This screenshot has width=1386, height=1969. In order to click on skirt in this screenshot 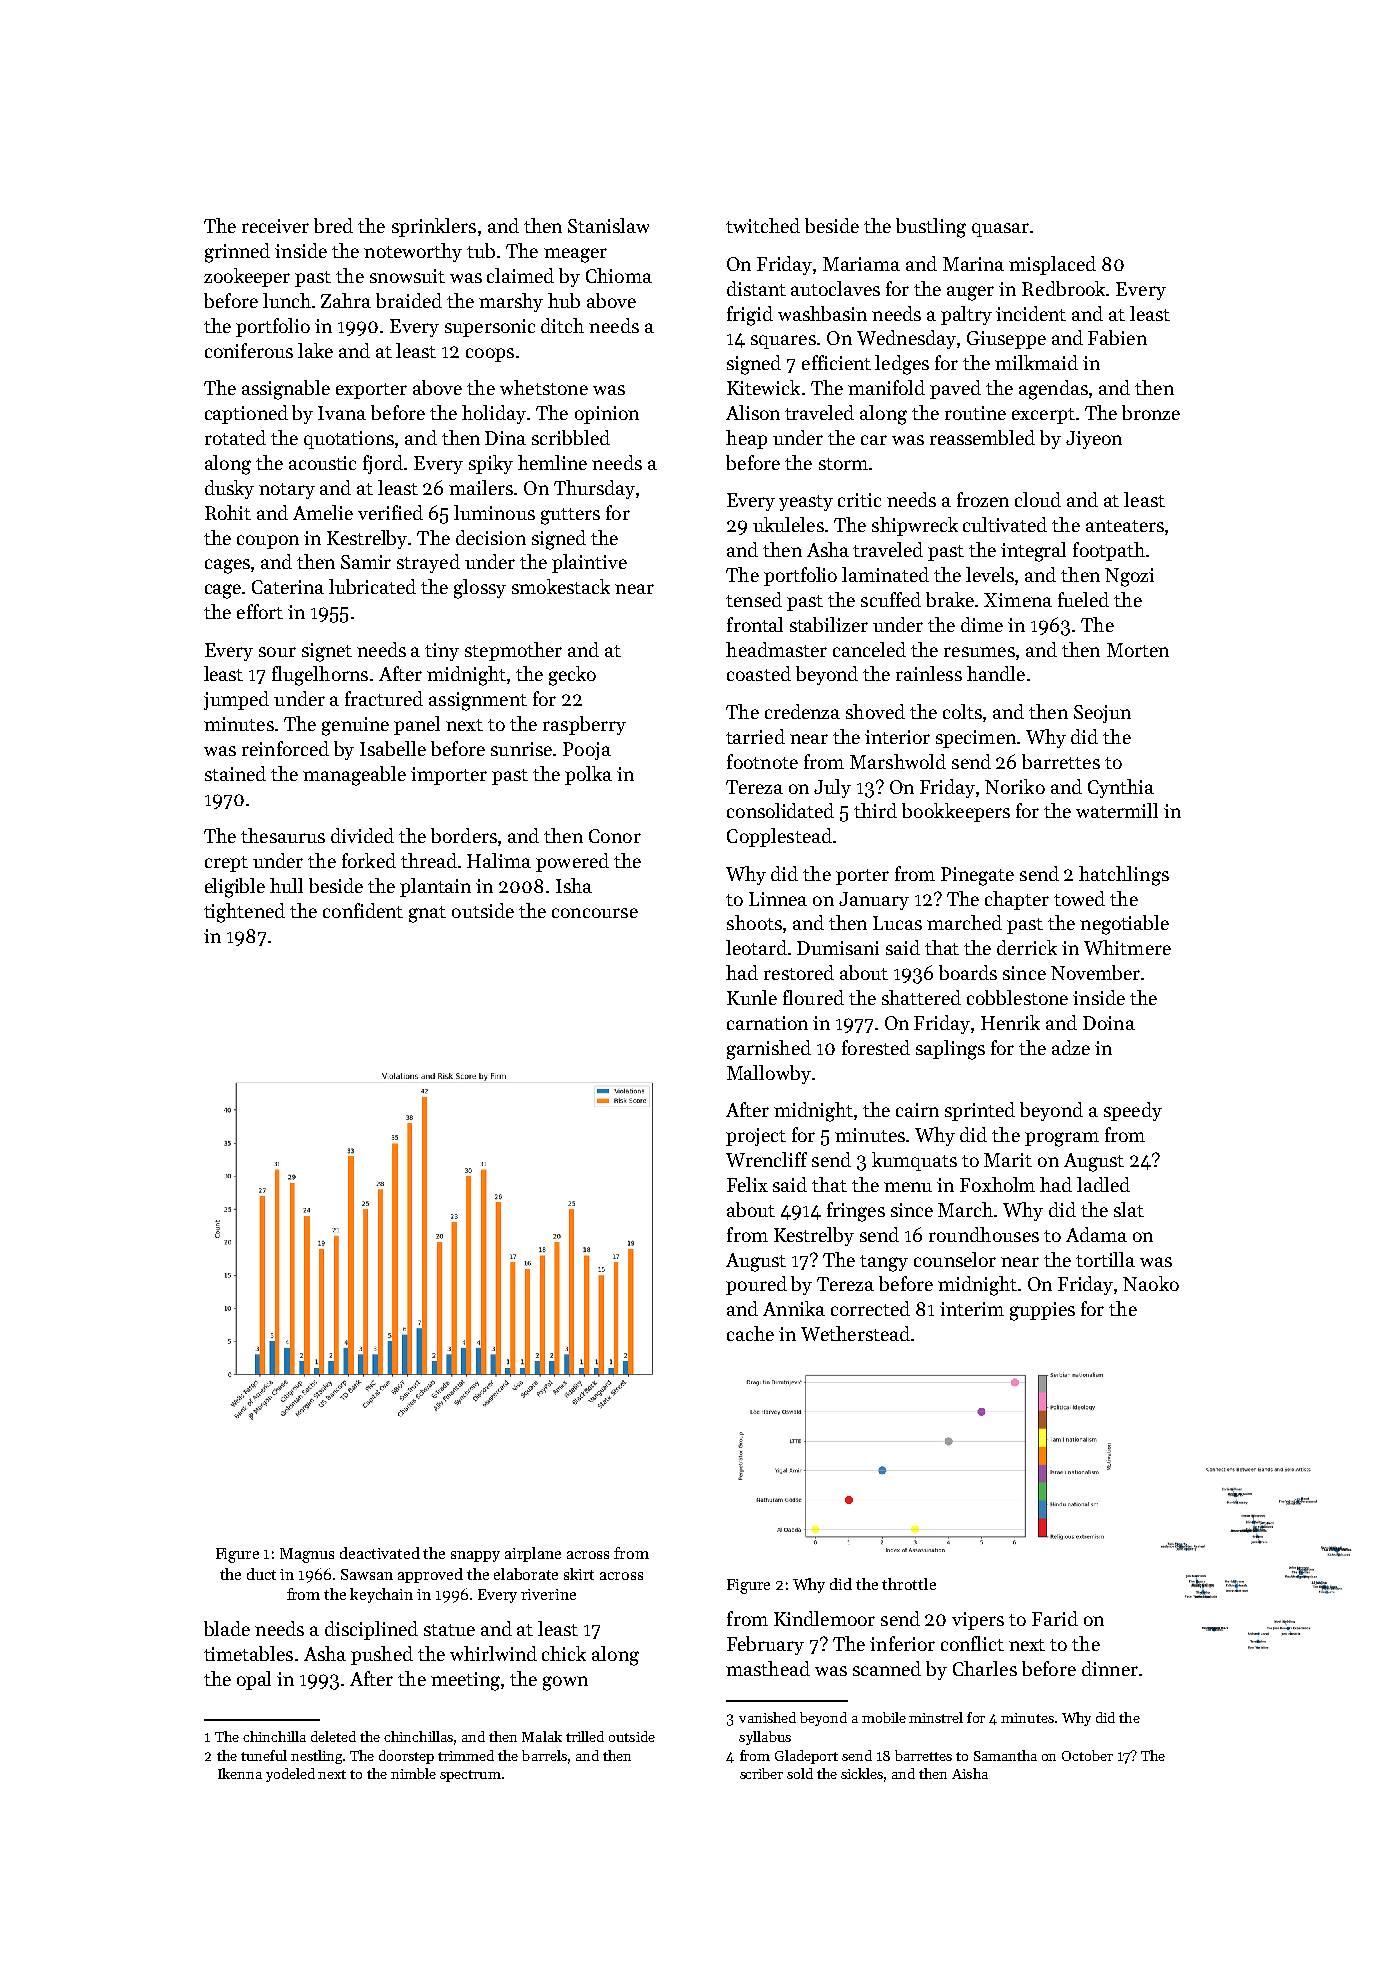, I will do `click(579, 1574)`.
